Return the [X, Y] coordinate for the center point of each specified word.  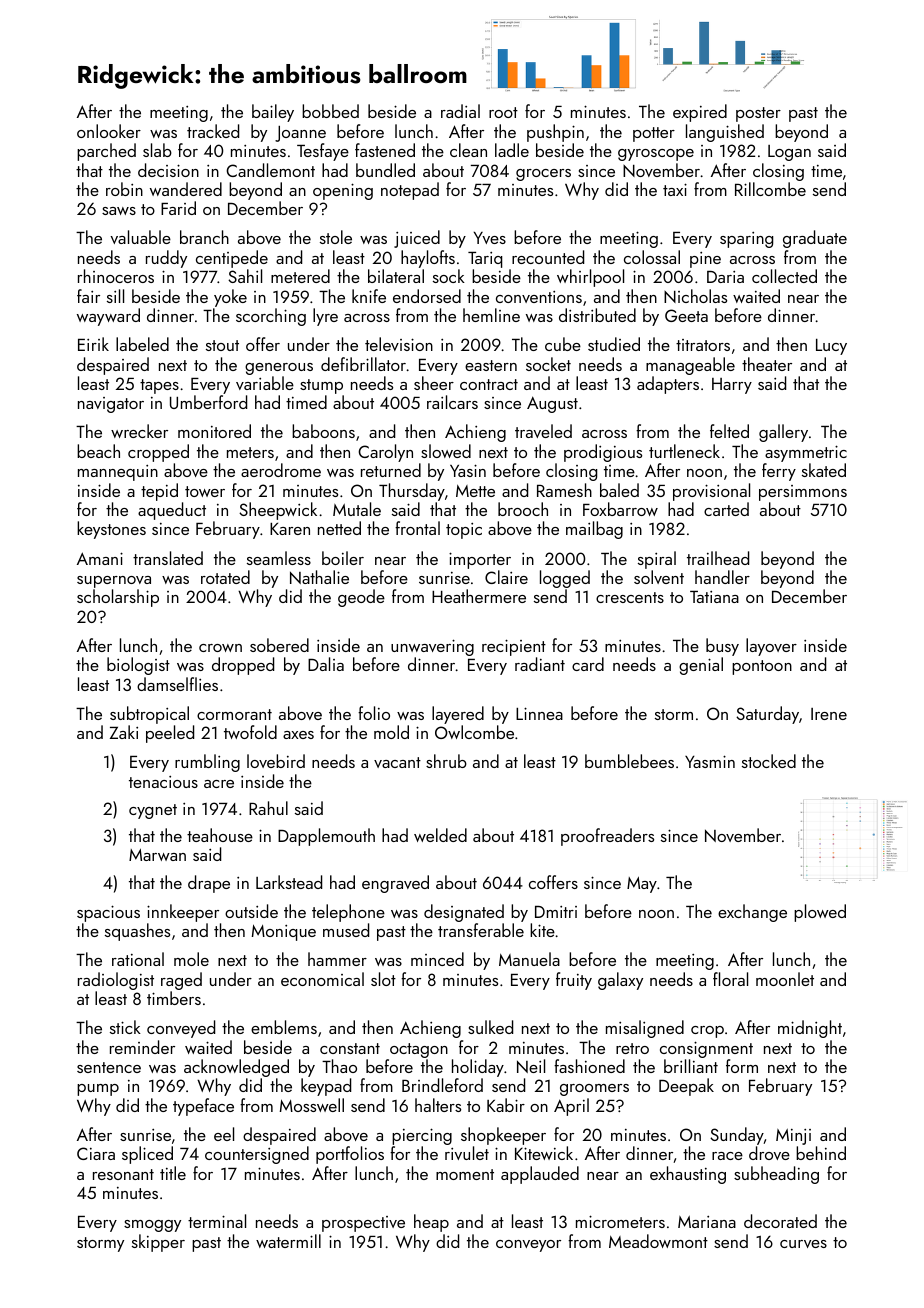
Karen [290, 529]
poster [758, 114]
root [503, 112]
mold [391, 732]
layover [771, 647]
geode [361, 598]
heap [431, 1223]
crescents [630, 597]
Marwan [157, 855]
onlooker [109, 131]
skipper [158, 1243]
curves [803, 1244]
